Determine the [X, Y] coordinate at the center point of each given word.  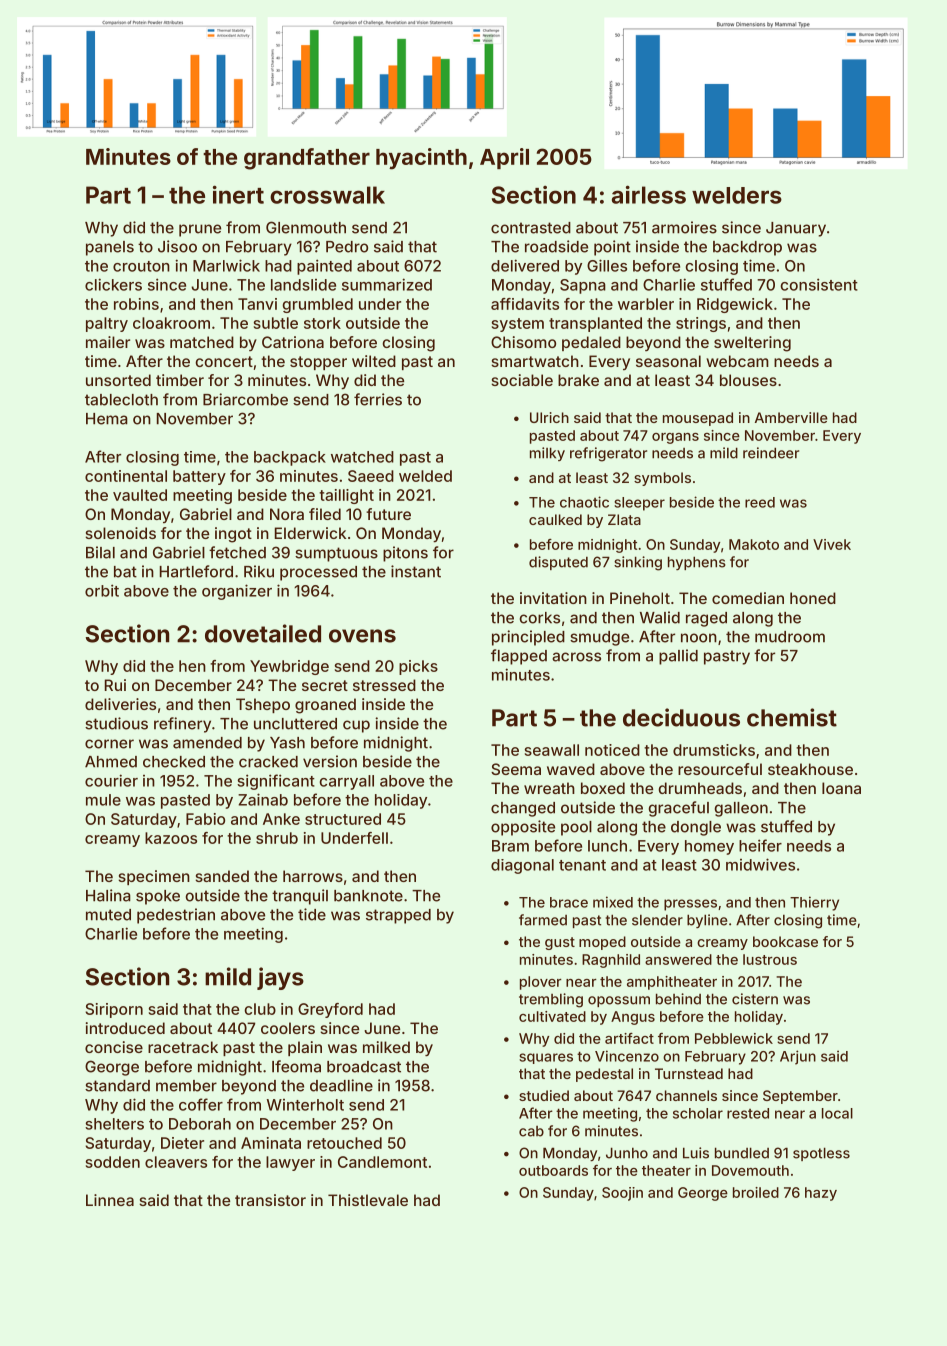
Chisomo [523, 342]
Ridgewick [735, 305]
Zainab [263, 799]
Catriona [293, 342]
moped [602, 943]
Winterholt [305, 1105]
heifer [760, 845]
